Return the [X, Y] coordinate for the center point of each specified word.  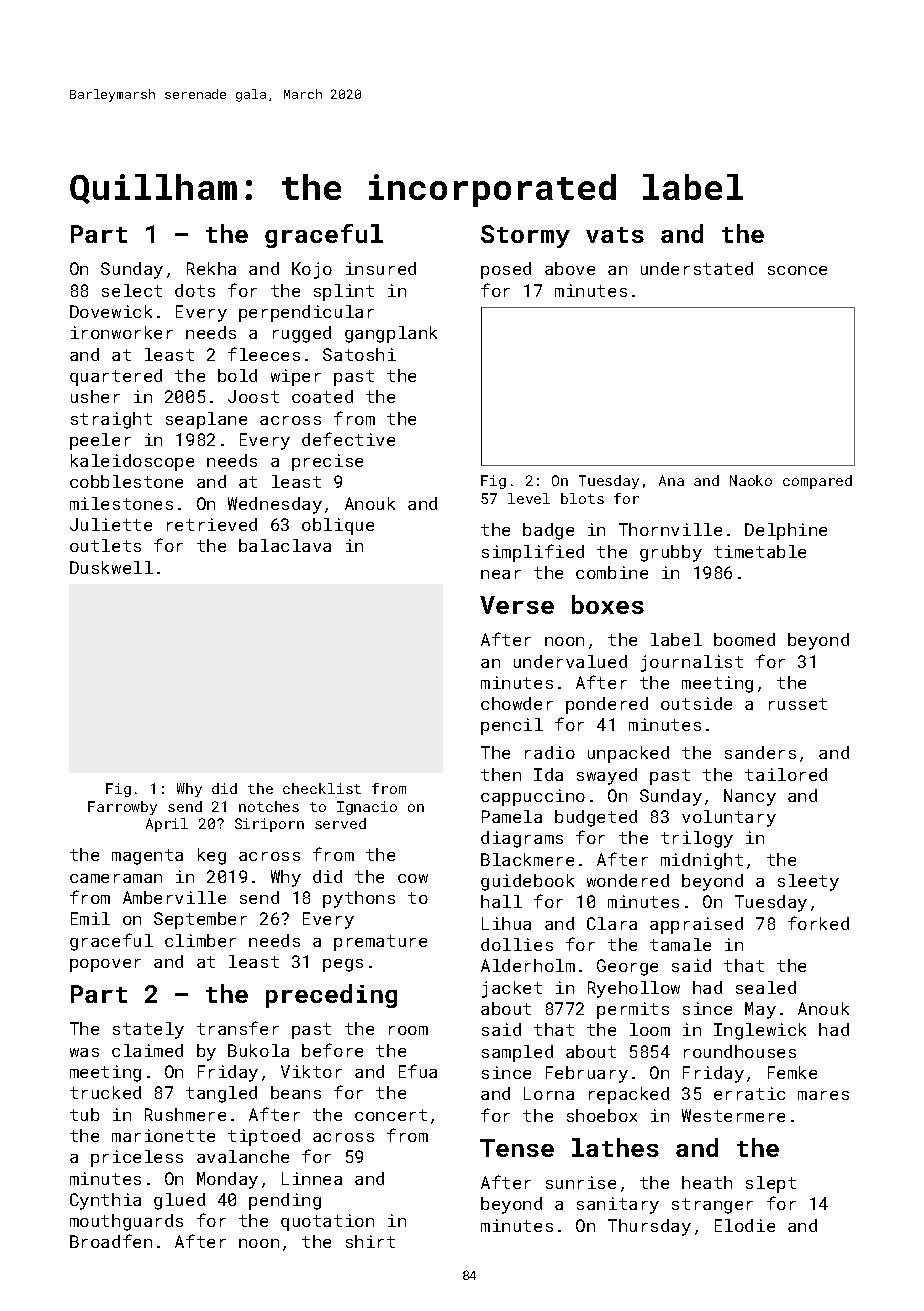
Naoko [751, 480]
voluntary [729, 818]
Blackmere [527, 859]
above [570, 268]
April [167, 825]
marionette [163, 1135]
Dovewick [111, 311]
